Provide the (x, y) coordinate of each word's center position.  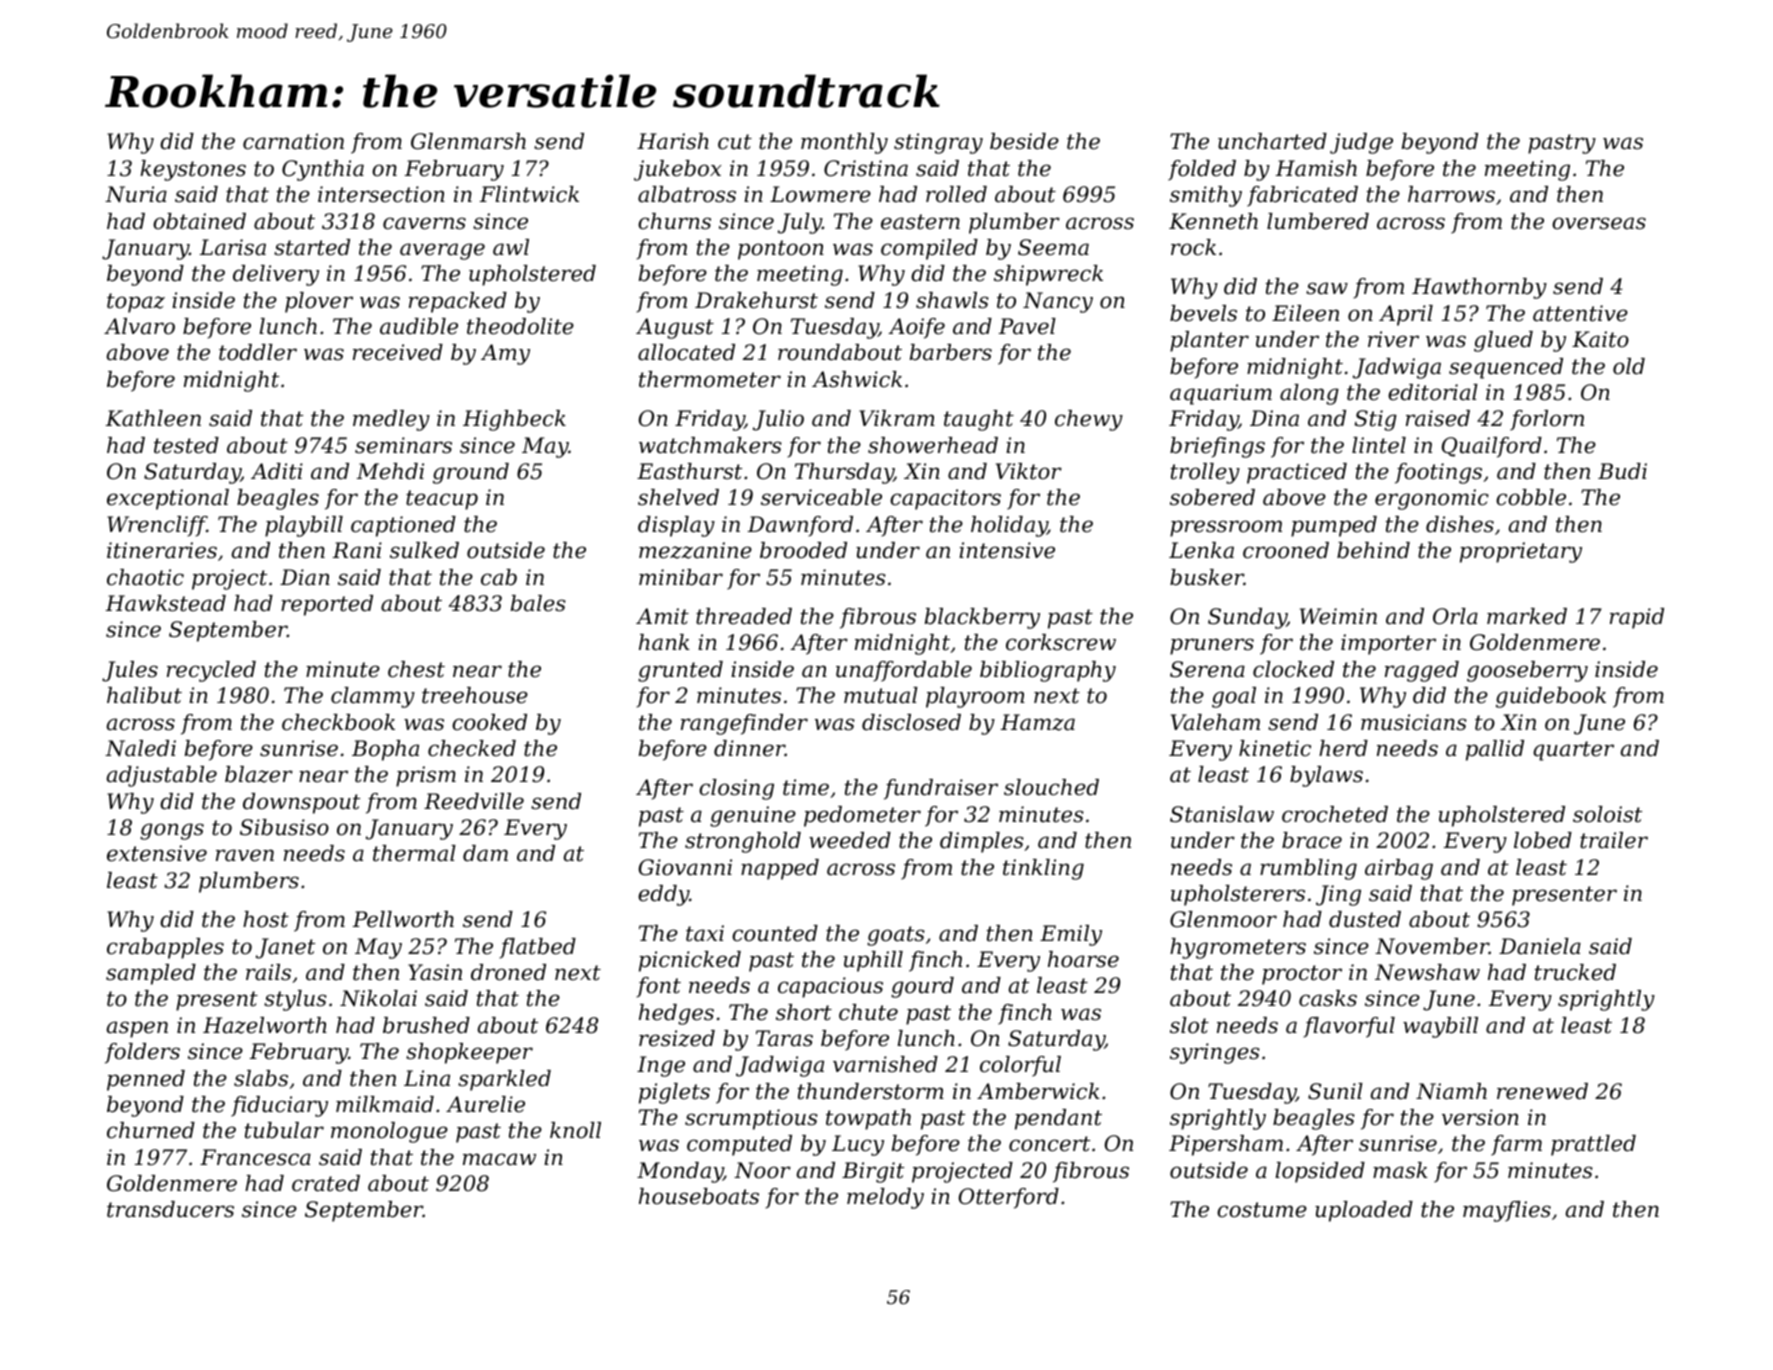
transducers (170, 1209)
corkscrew (1061, 642)
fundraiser (941, 789)
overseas (1599, 223)
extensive (157, 853)
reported (327, 605)
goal (1234, 697)
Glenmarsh (468, 141)
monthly (844, 143)
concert (1049, 1144)
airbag (1399, 869)
